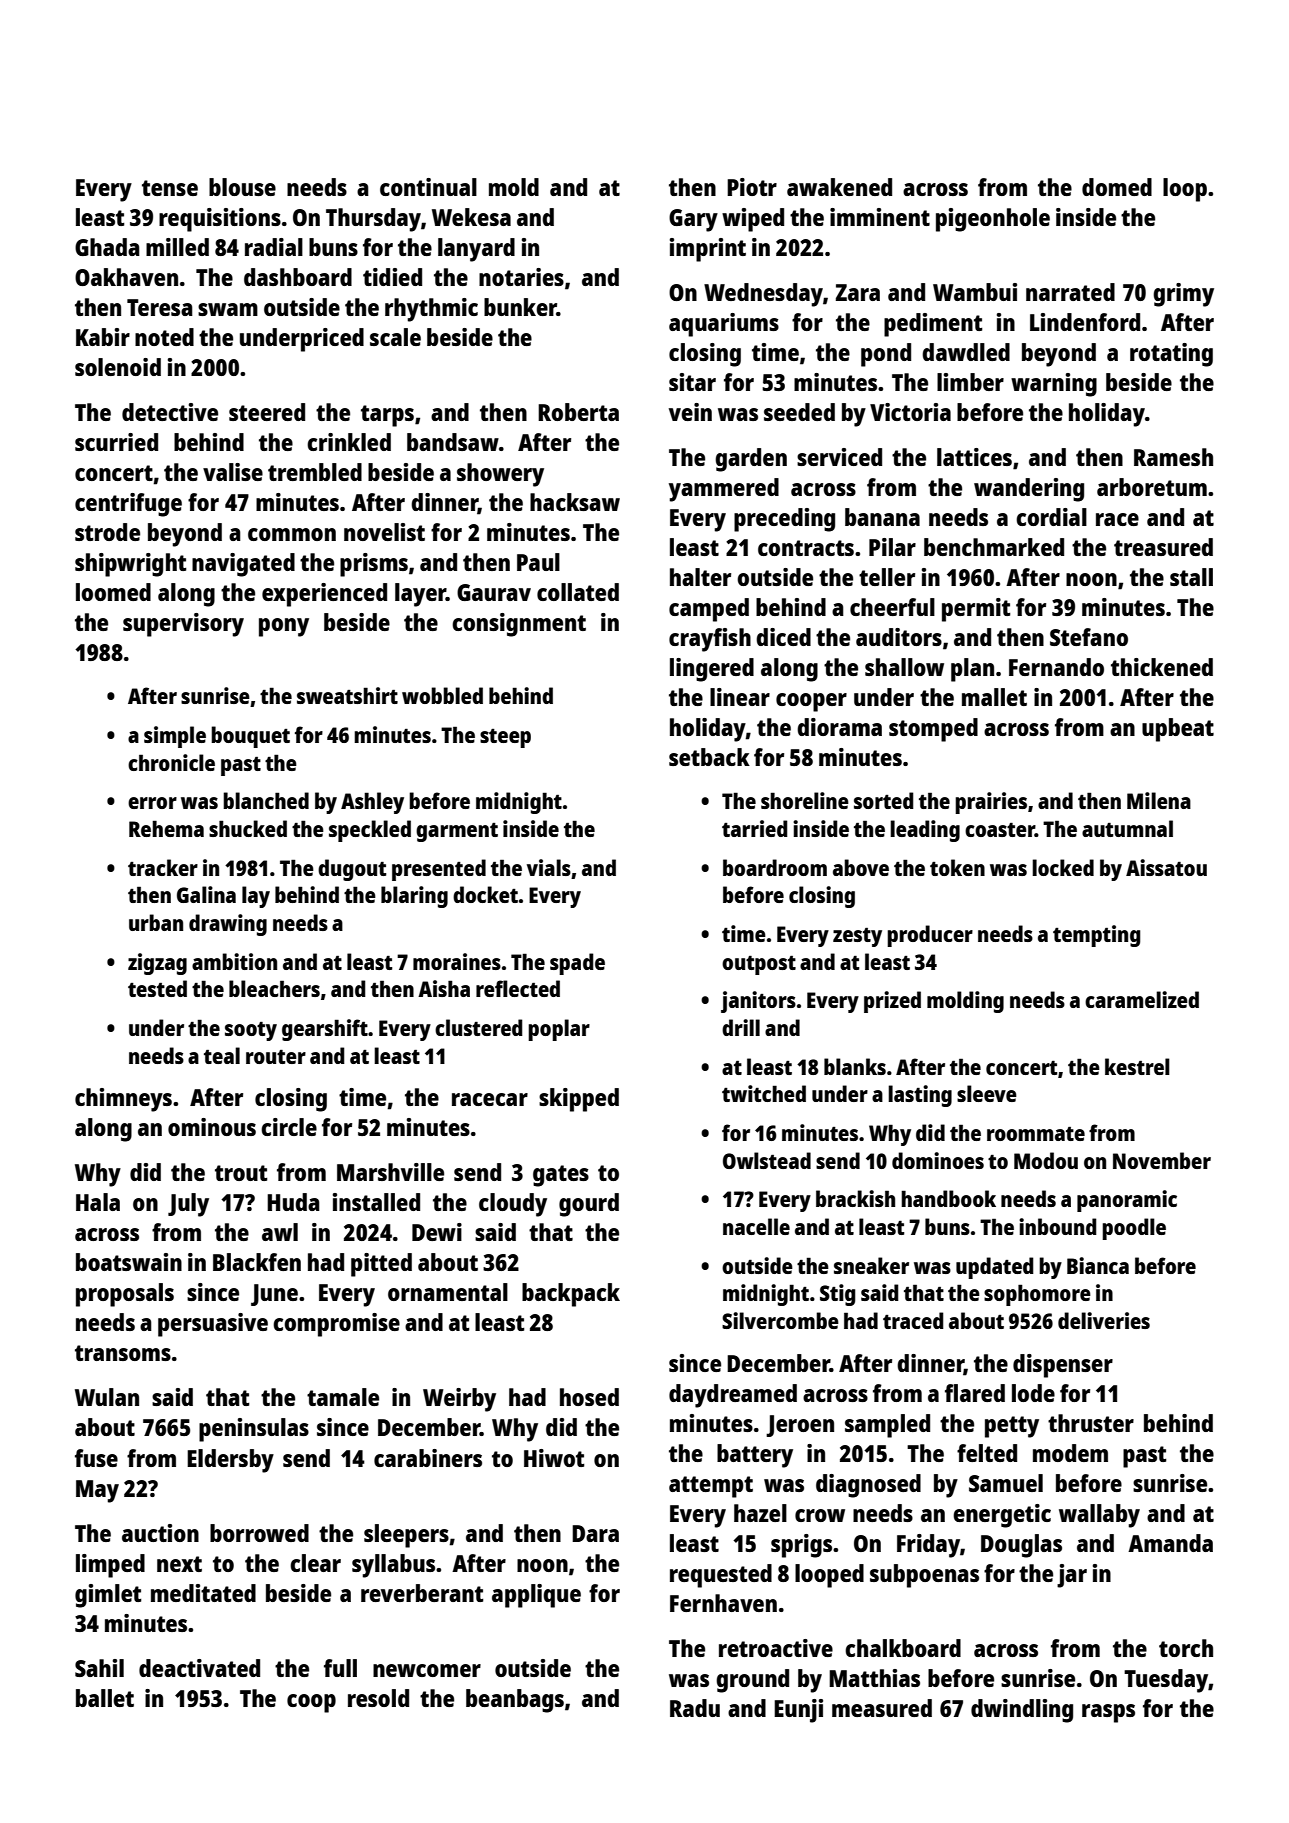 The height and width of the page is (1823, 1289). Describe the element at coordinates (378, 1698) in the page. I see `resold` at that location.
